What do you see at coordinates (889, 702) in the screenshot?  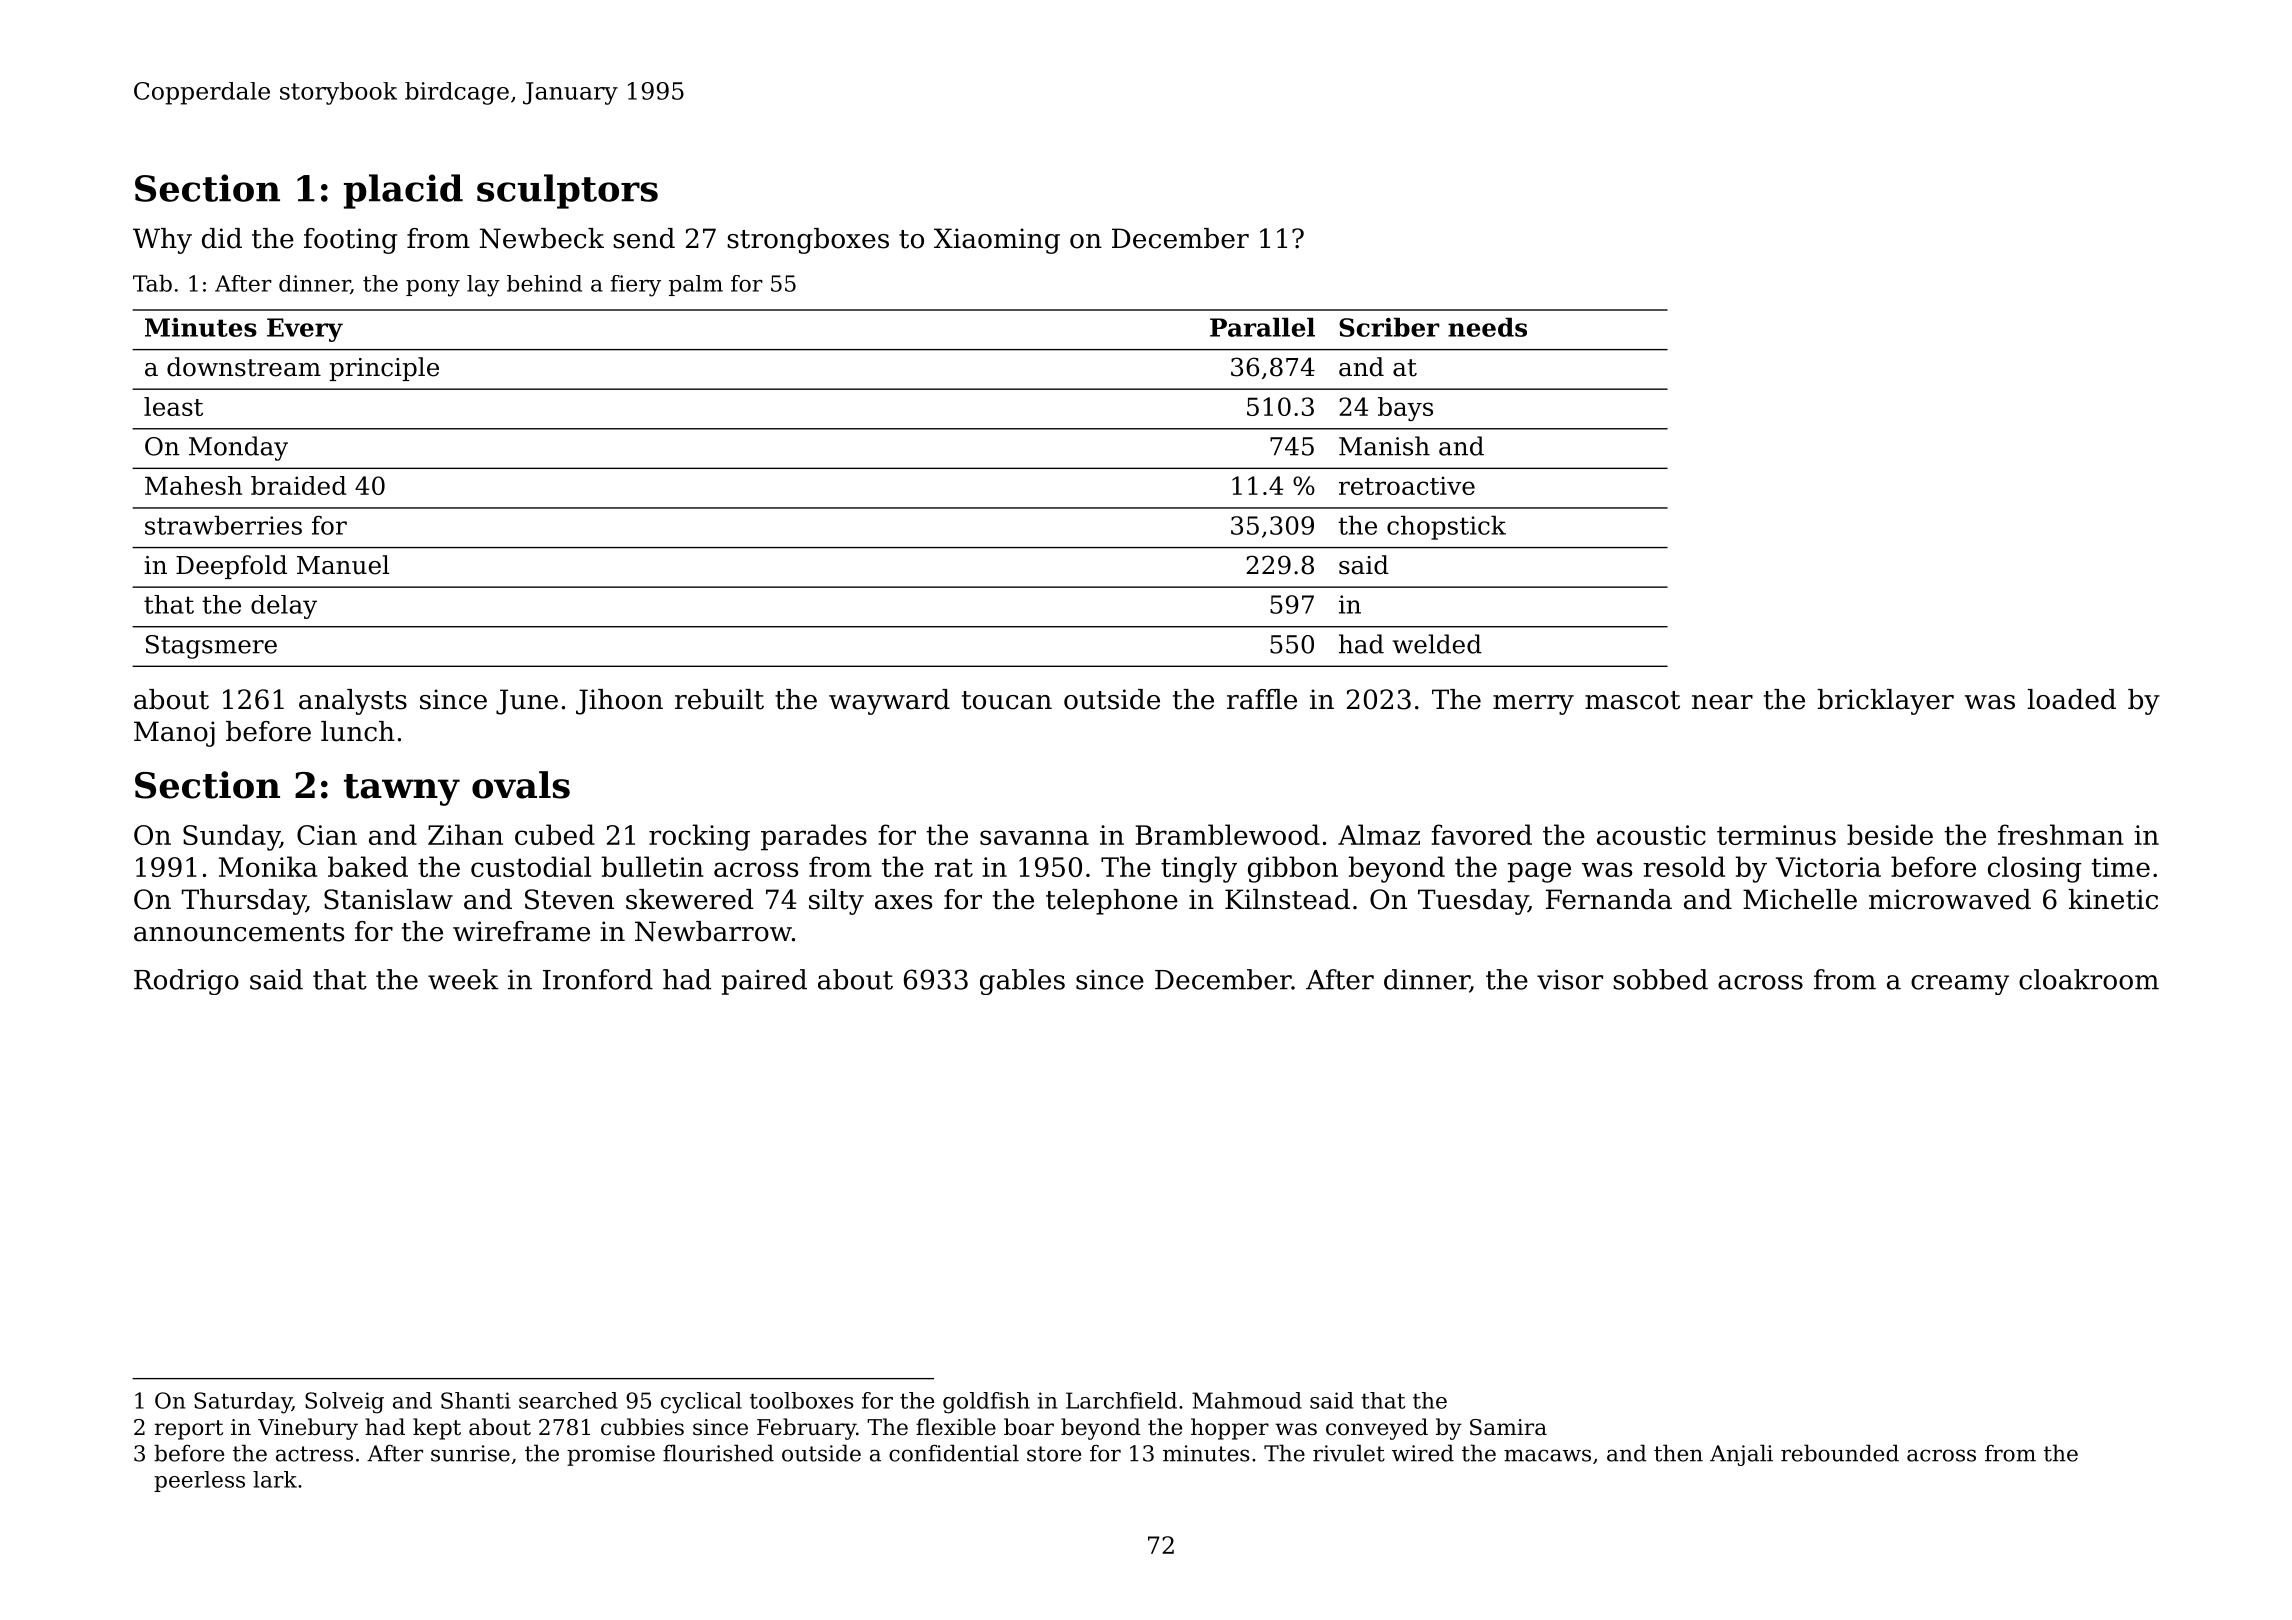 I see `wayward` at bounding box center [889, 702].
